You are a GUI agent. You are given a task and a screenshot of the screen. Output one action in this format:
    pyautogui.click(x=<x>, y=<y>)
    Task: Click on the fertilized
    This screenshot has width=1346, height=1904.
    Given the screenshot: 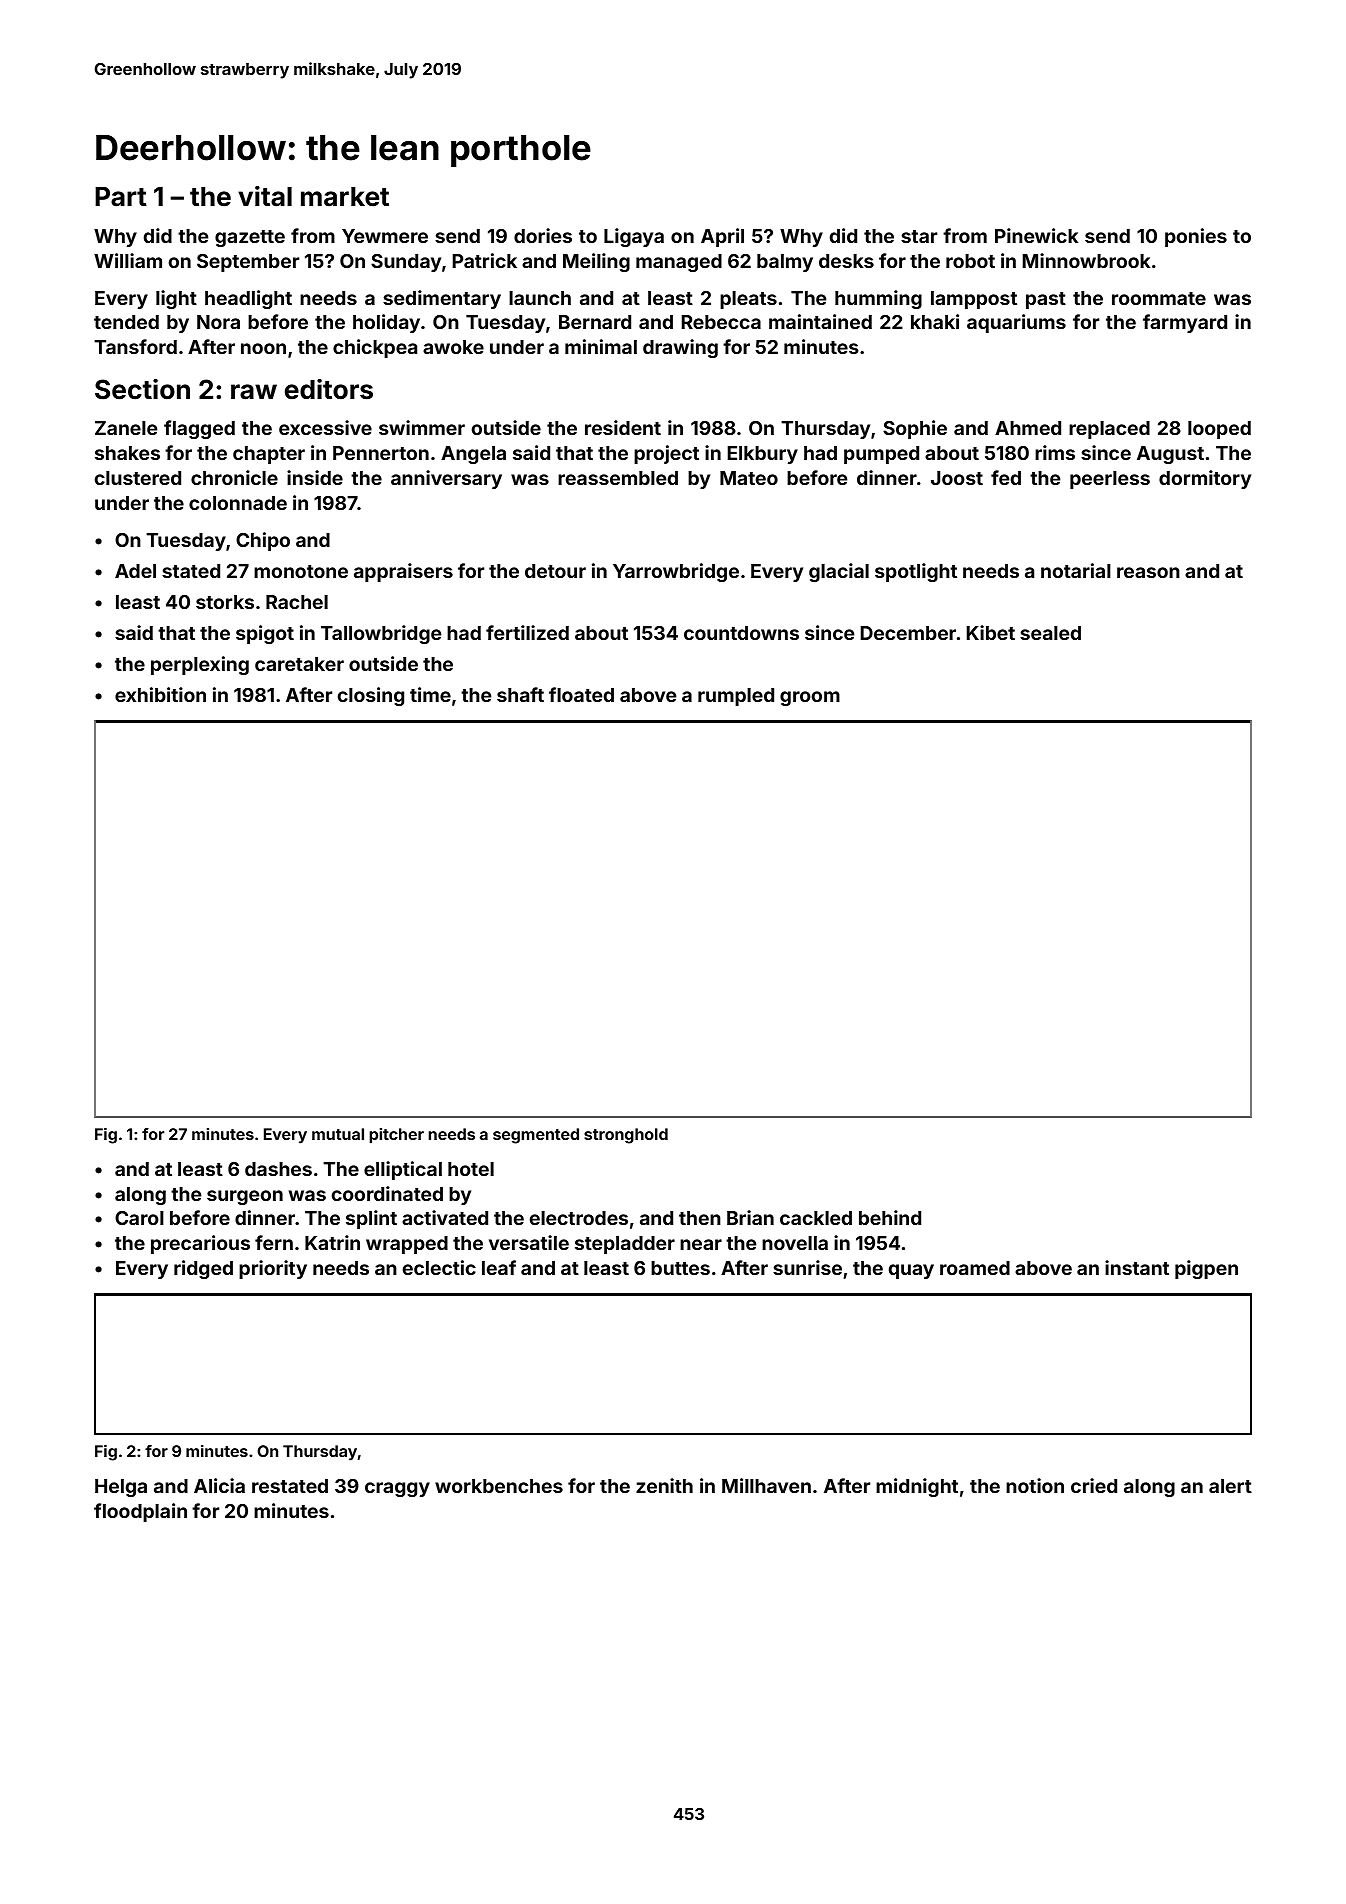 What is the action you would take?
    pyautogui.click(x=527, y=632)
